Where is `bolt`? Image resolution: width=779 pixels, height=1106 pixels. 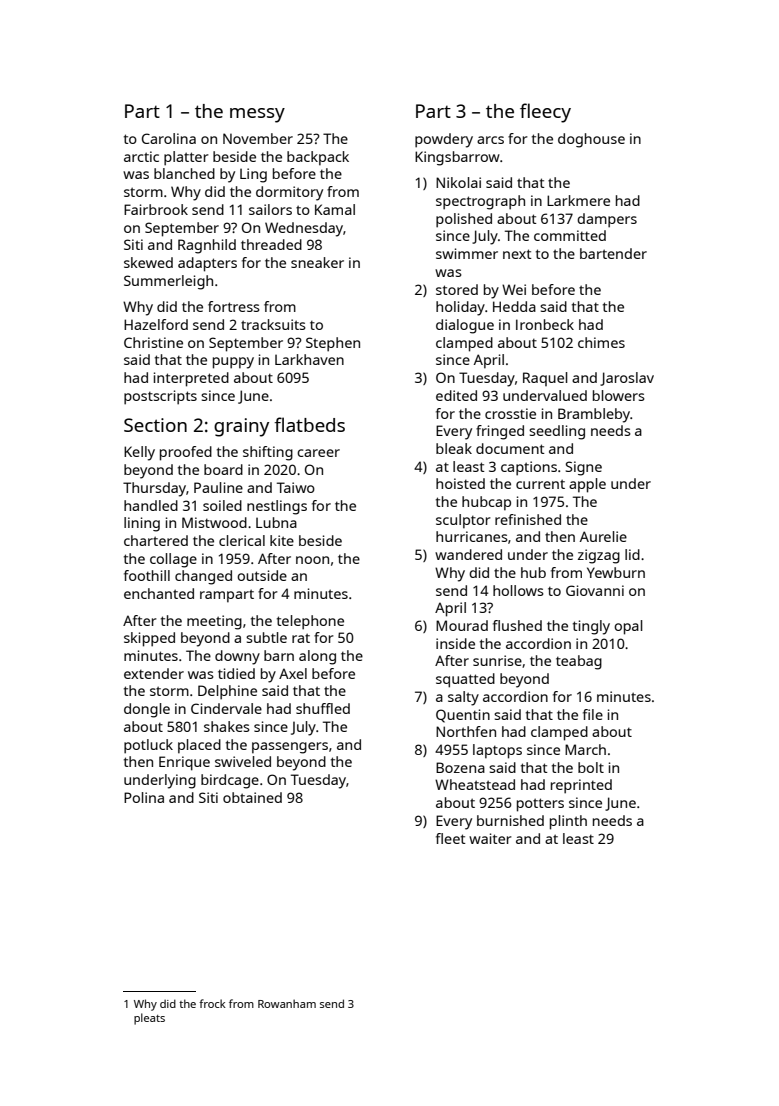
bolt is located at coordinates (591, 767).
